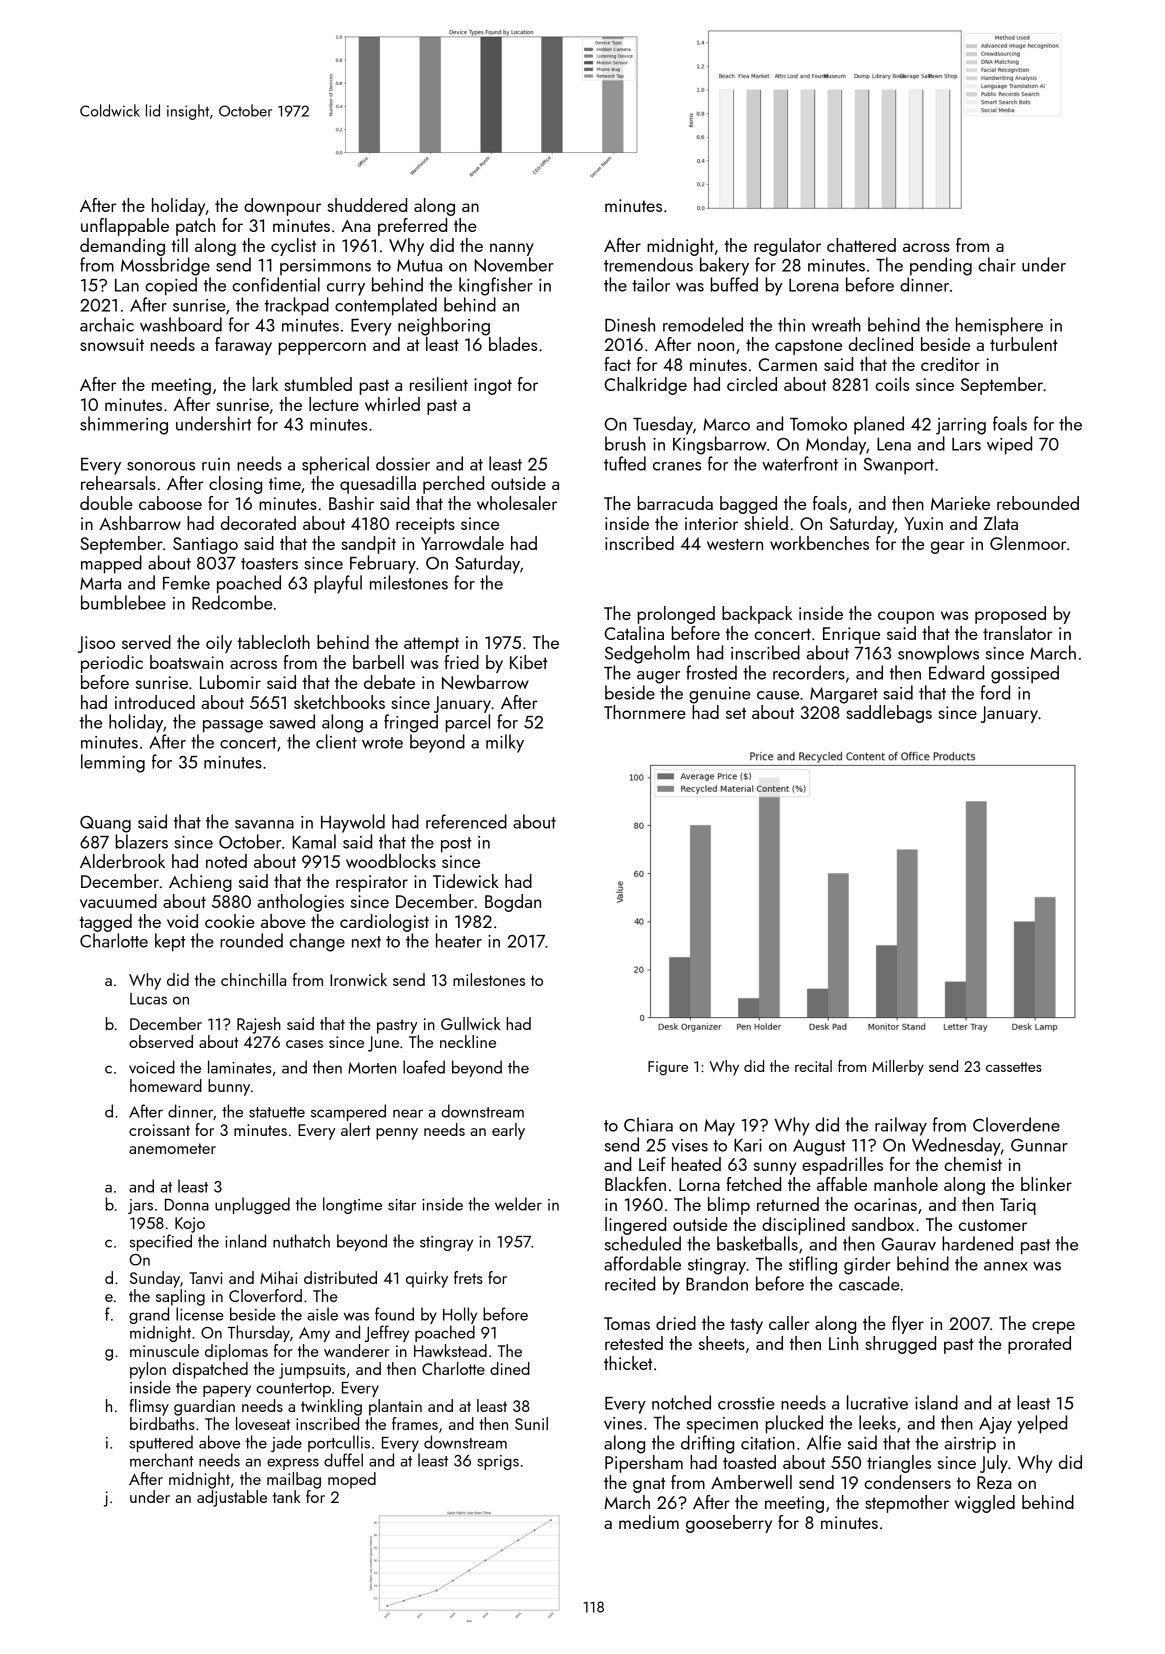 The image size is (1165, 1654). I want to click on recited, so click(630, 1283).
